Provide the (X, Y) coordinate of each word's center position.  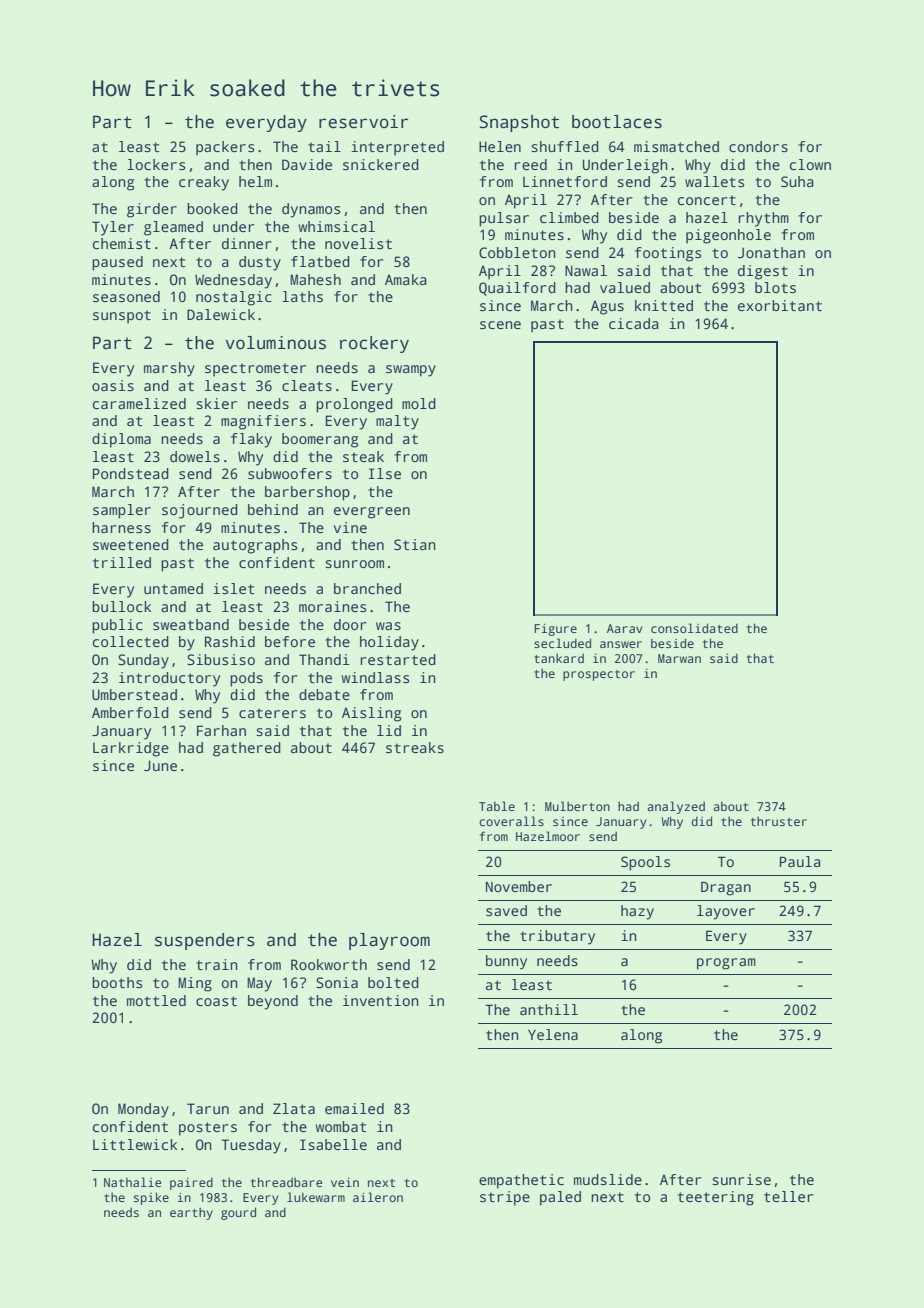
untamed (173, 588)
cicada (634, 323)
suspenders (205, 941)
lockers (156, 164)
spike (151, 1198)
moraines (332, 606)
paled (560, 1198)
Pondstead (131, 473)
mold (419, 403)
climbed (569, 217)
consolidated (694, 628)
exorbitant (780, 305)
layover (726, 912)
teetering (716, 1198)
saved (506, 910)
